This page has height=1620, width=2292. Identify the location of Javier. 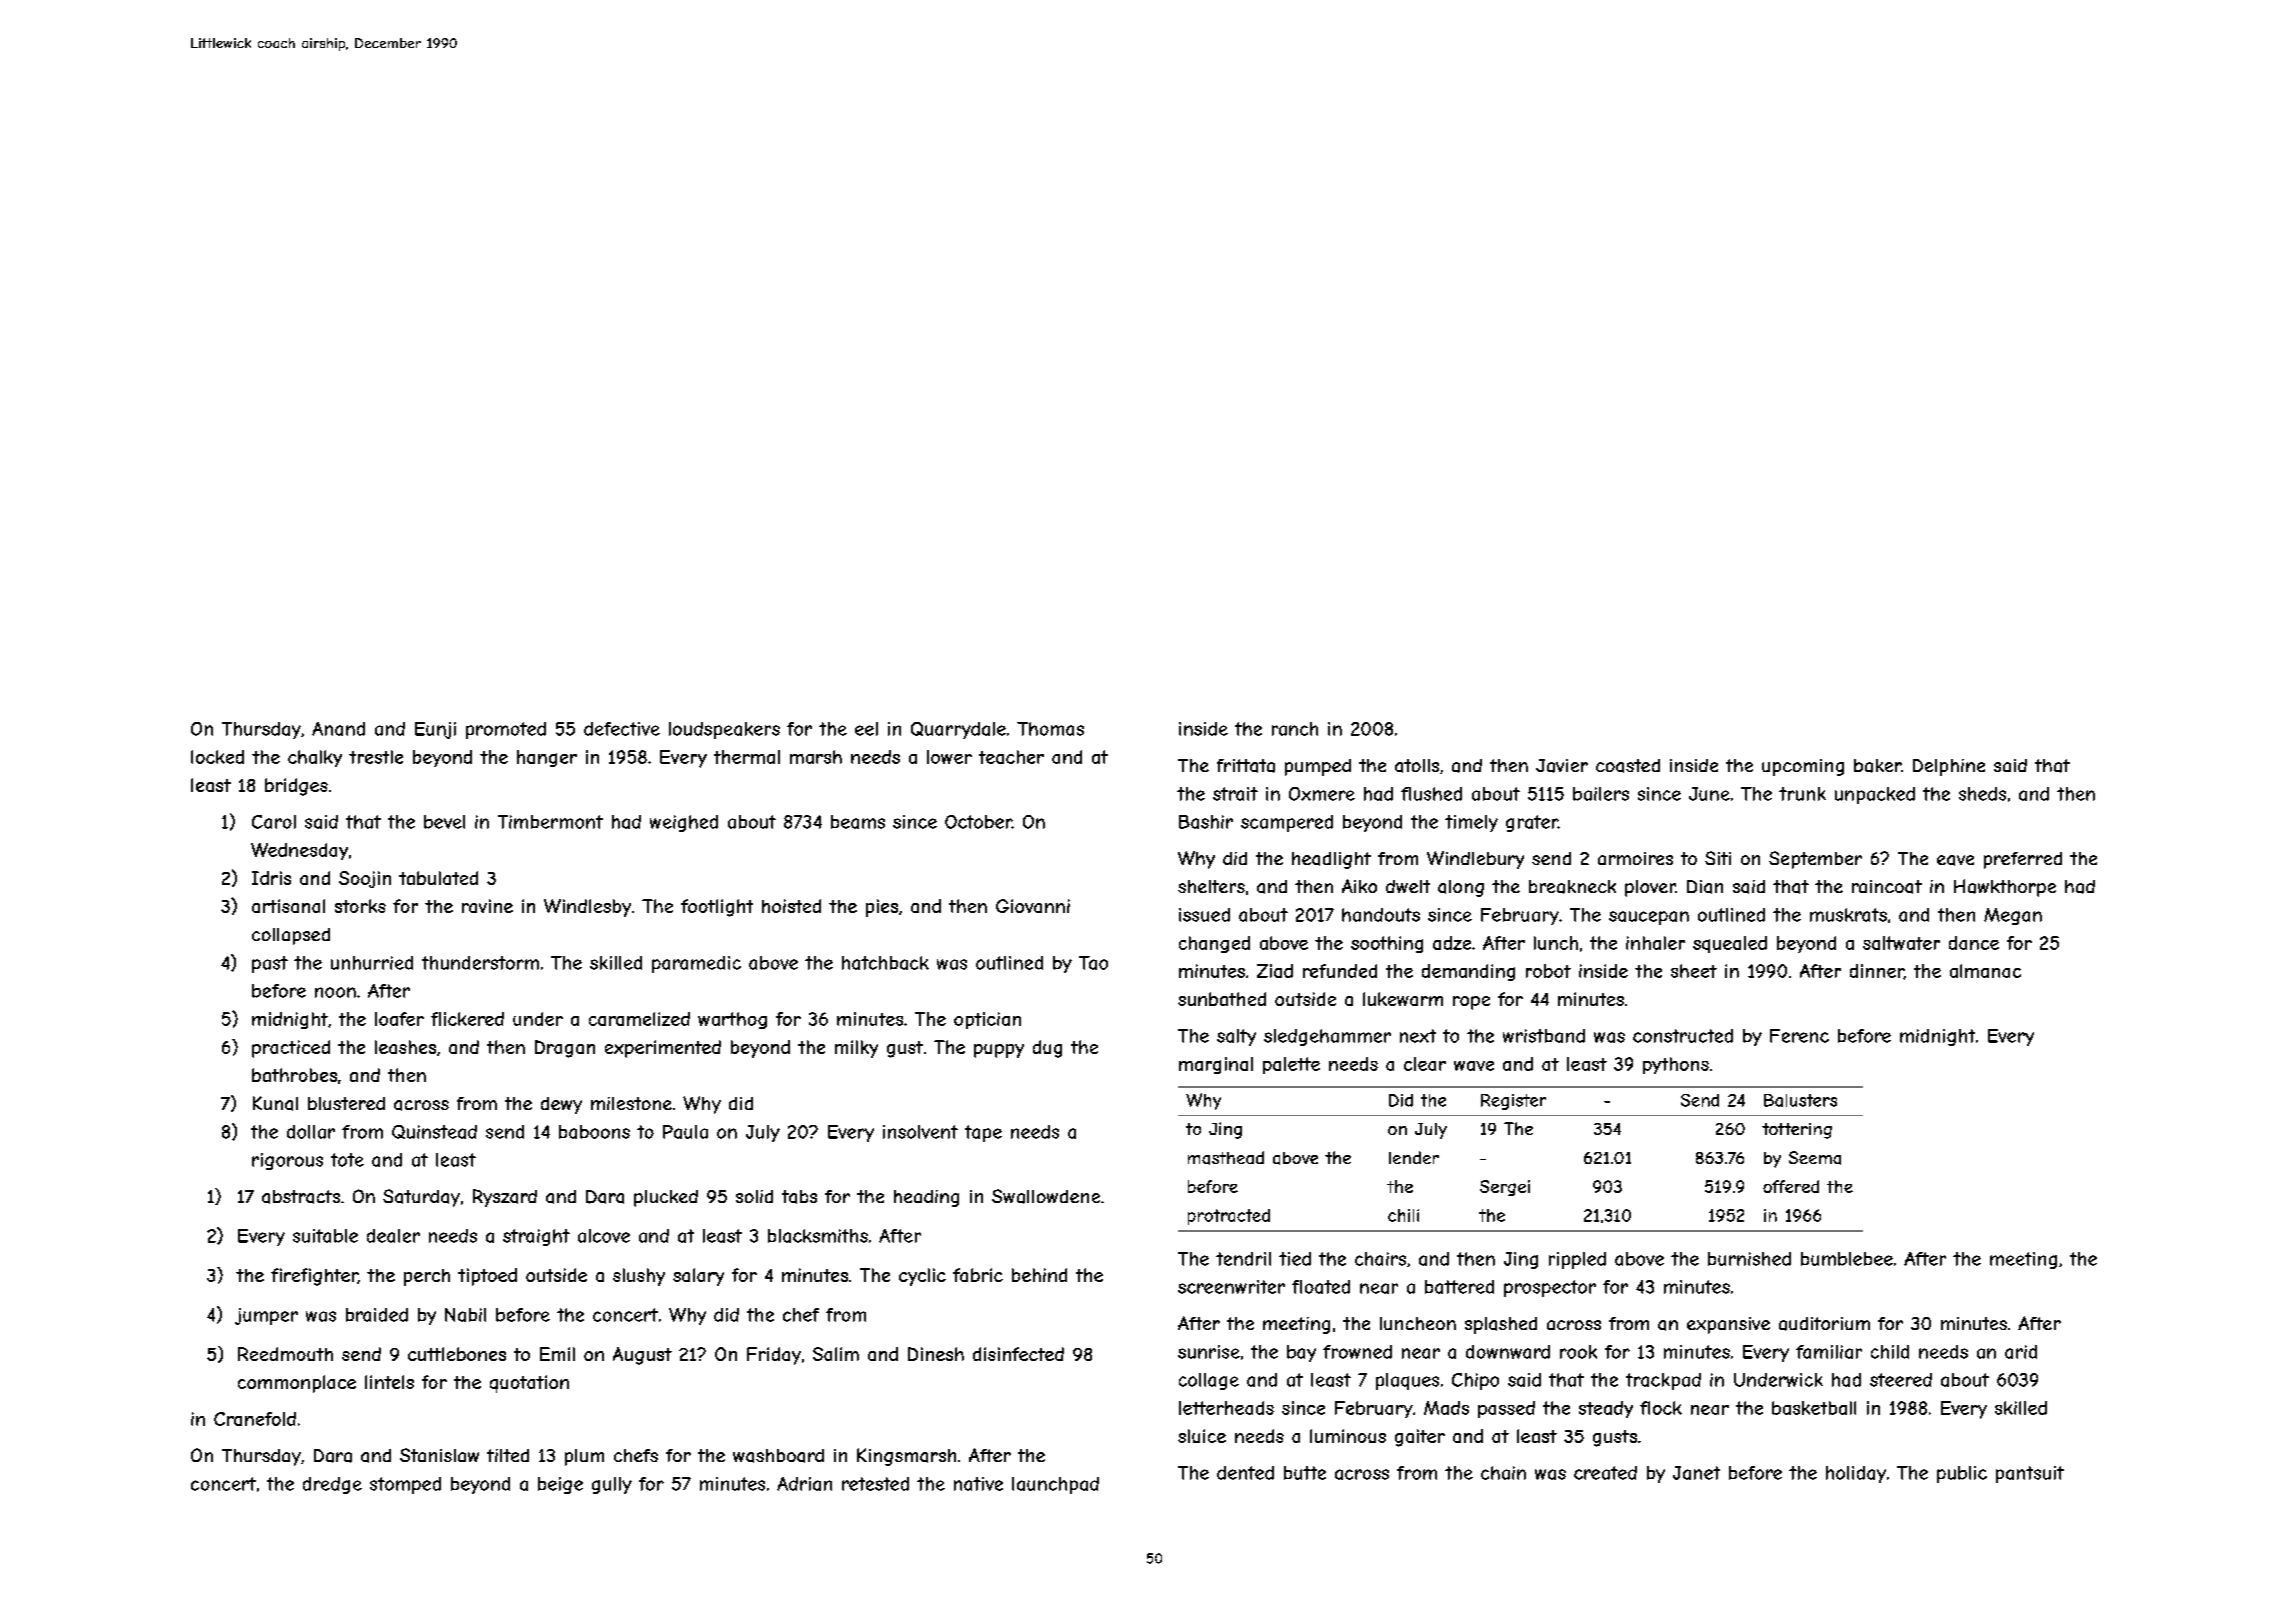
(1562, 766).
